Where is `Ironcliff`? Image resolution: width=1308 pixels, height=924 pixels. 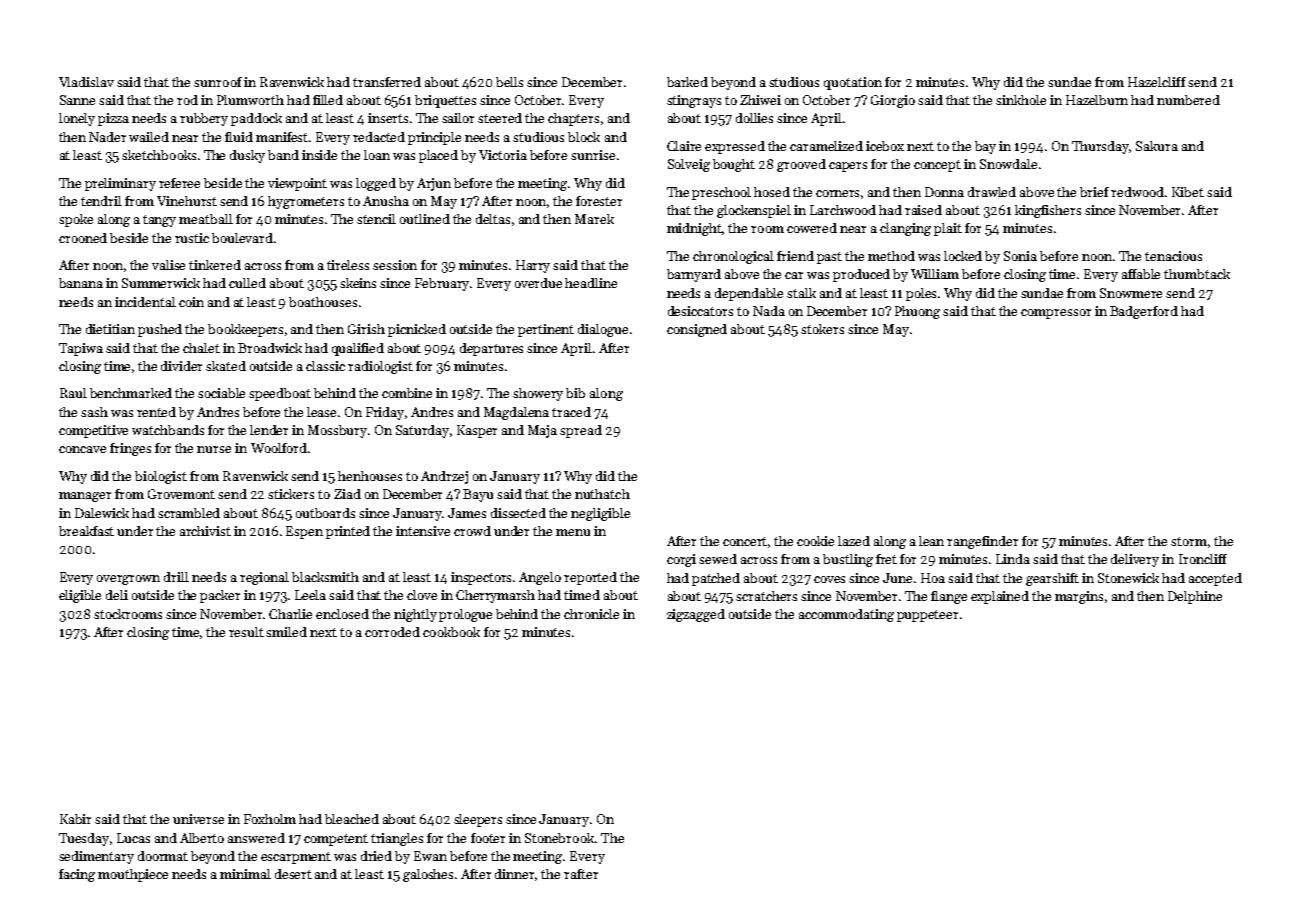
Ironcliff is located at coordinates (1203, 559).
